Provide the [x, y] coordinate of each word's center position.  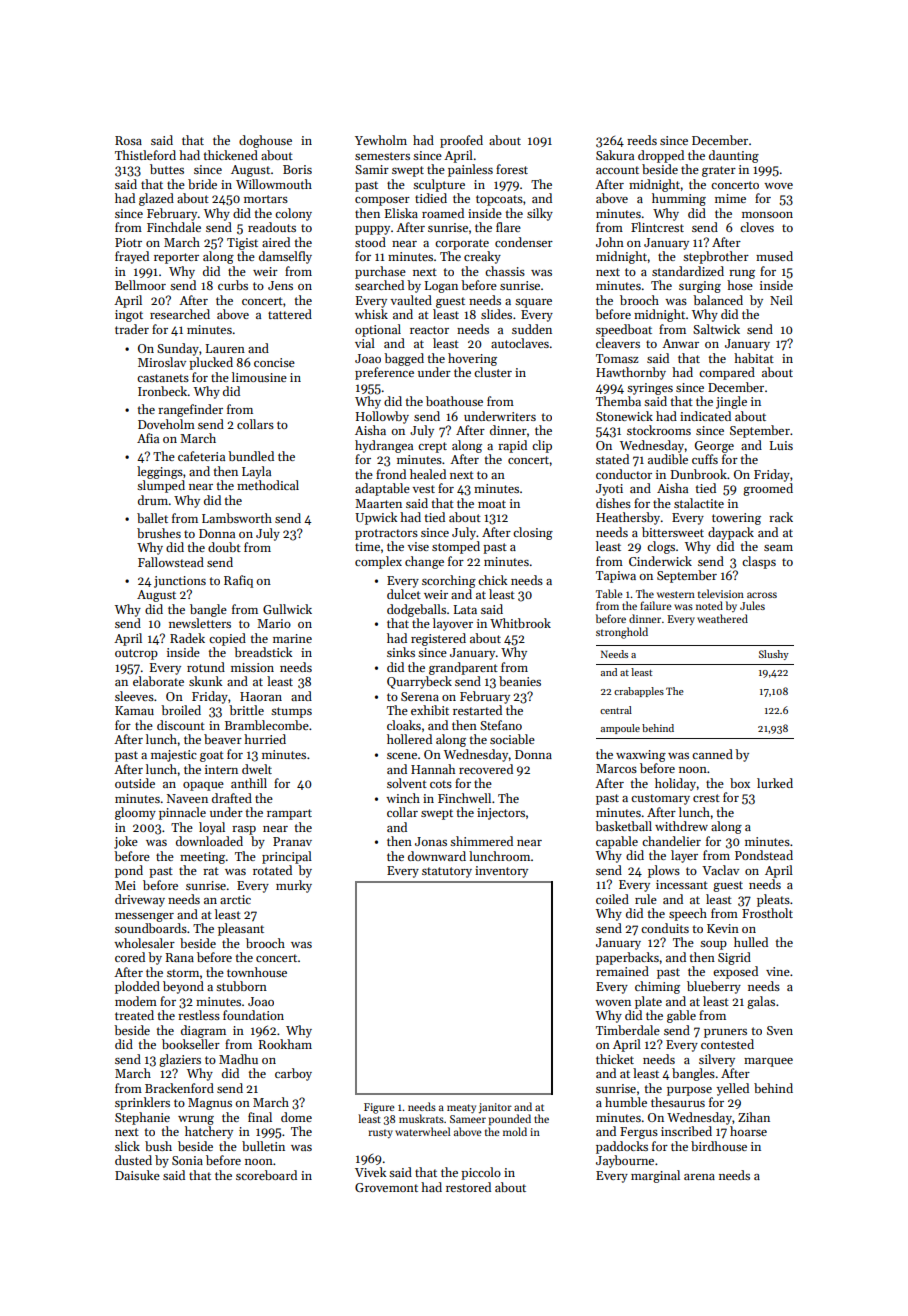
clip [542, 446]
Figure [379, 1108]
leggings [160, 472]
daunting [734, 156]
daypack [731, 533]
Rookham [285, 1044]
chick [492, 580]
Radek [187, 638]
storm [183, 973]
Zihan [754, 1117]
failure [656, 605]
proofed [461, 141]
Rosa [128, 140]
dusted [133, 1160]
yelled [733, 1089]
